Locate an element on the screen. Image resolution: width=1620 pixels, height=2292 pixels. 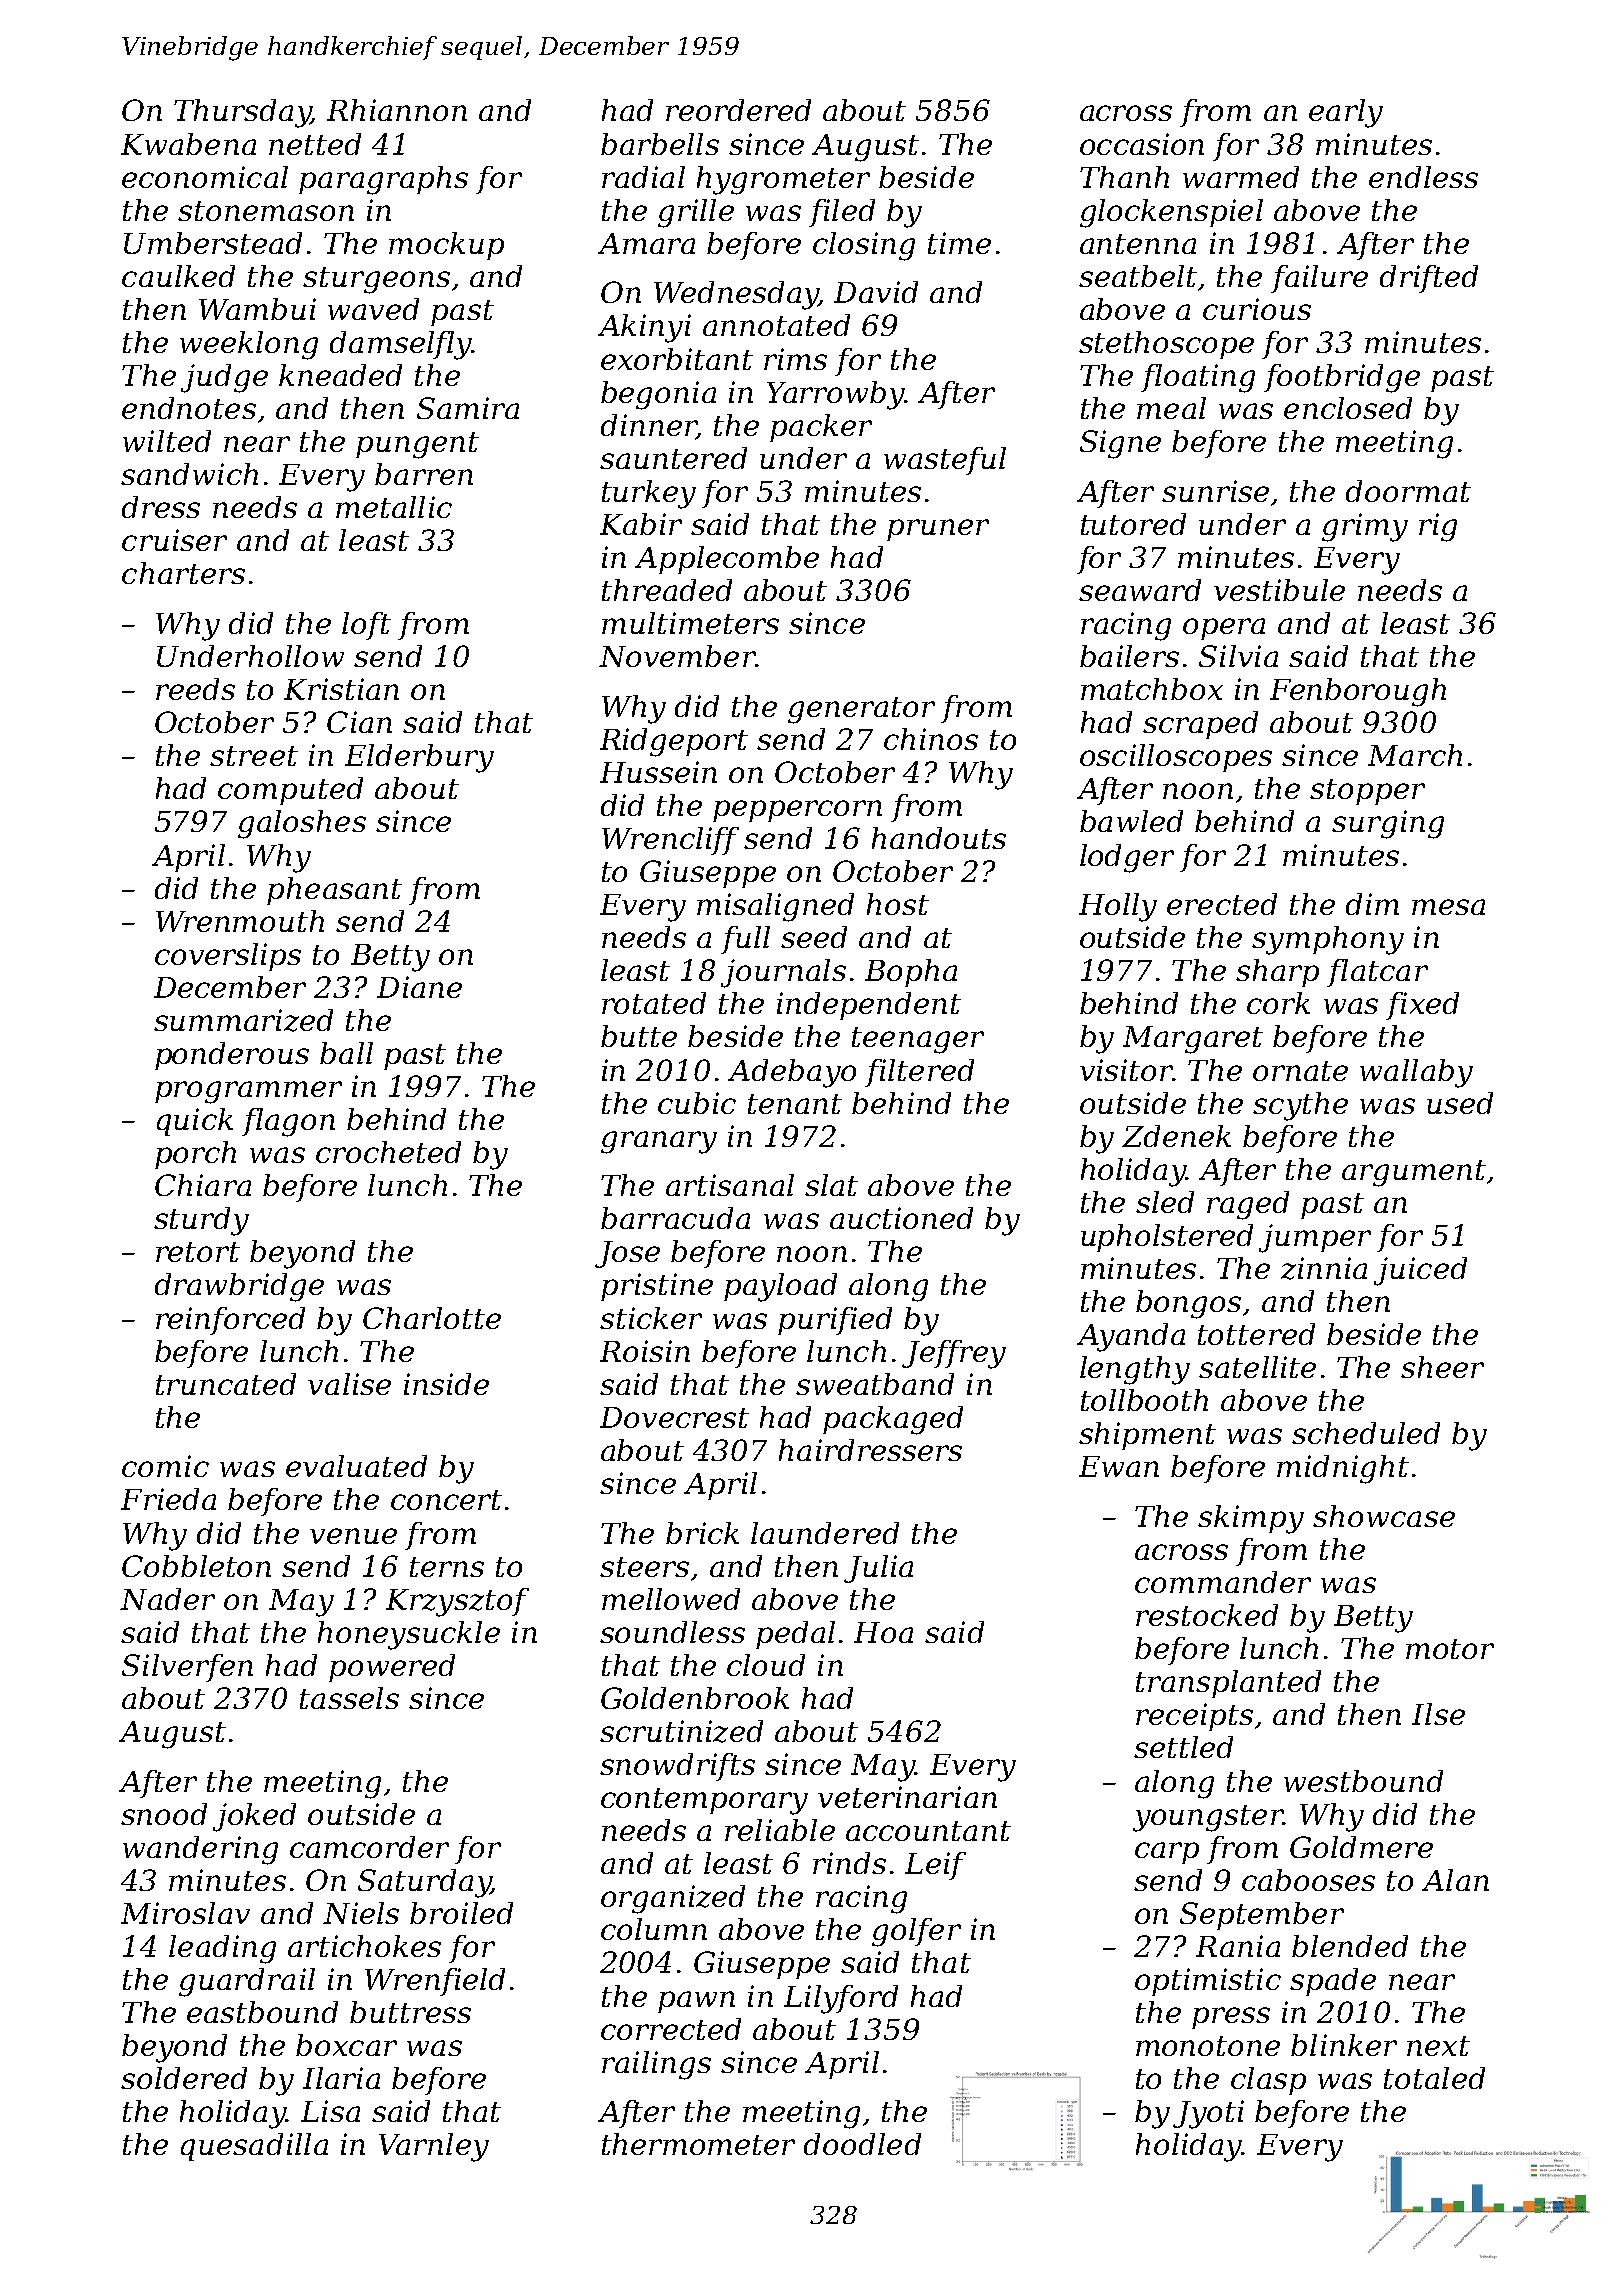
vestibule is located at coordinates (1279, 590).
